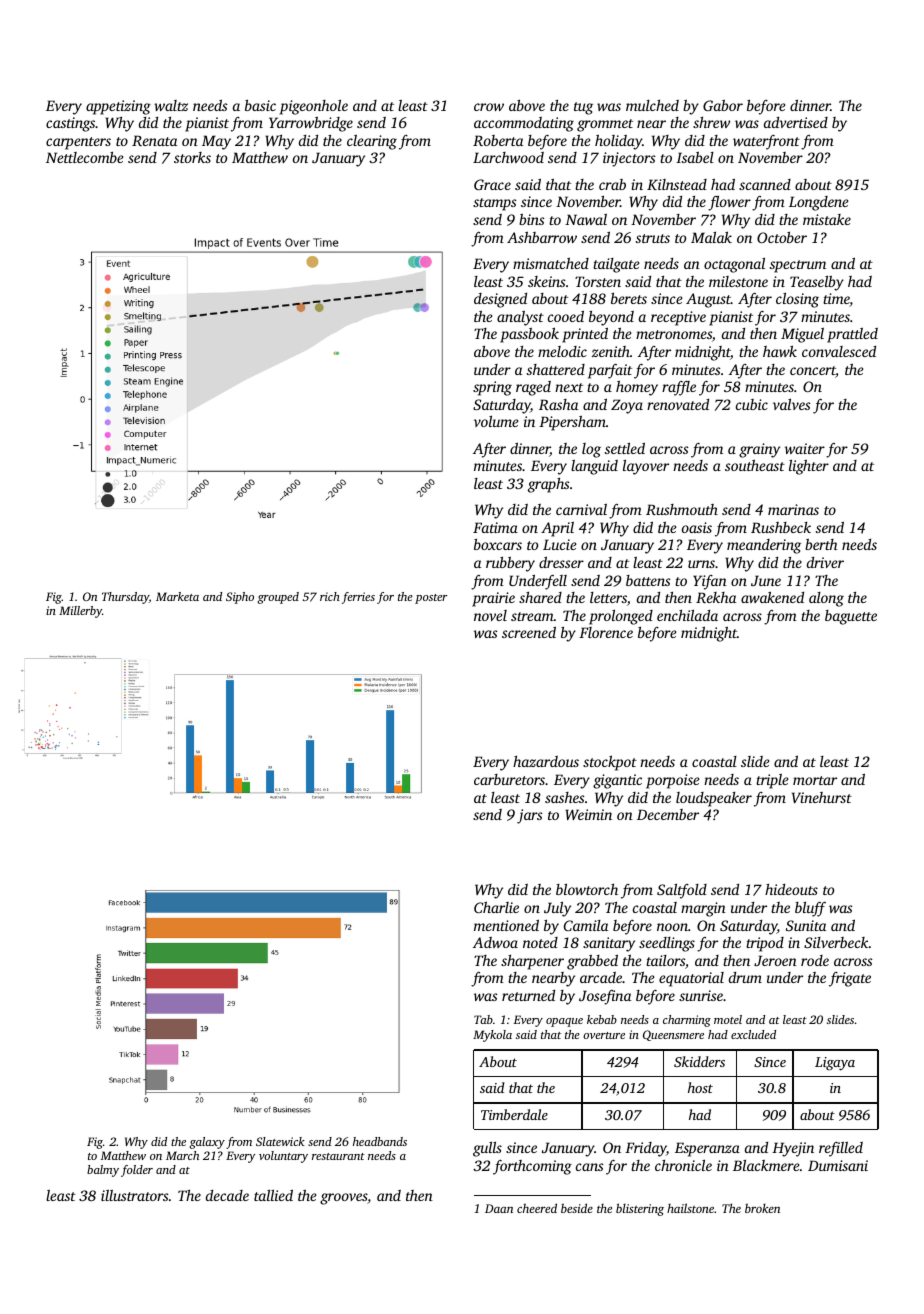 This image has height=1314, width=924. Describe the element at coordinates (207, 1143) in the image. I see `galaxy` at that location.
